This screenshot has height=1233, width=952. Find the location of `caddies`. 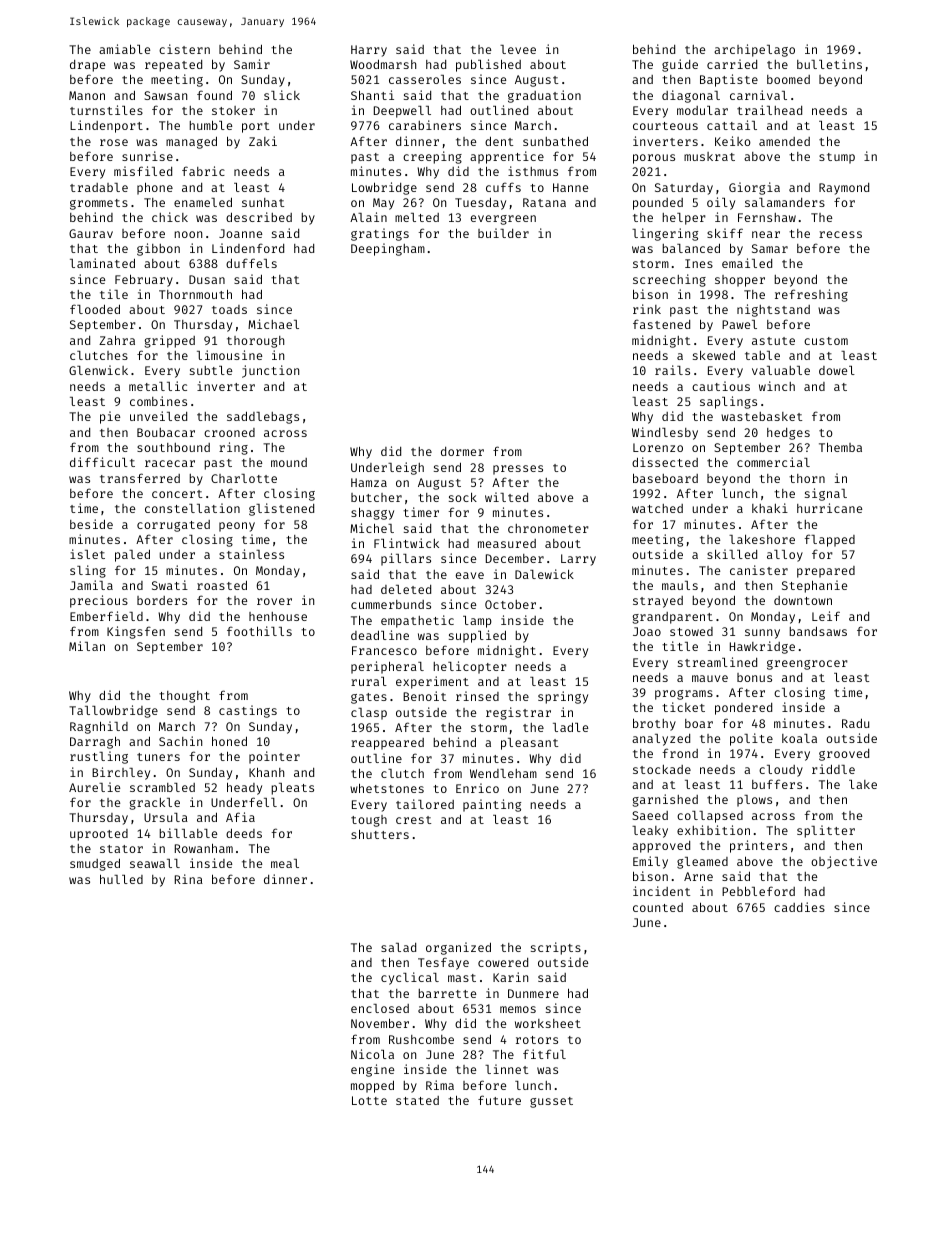

caddies is located at coordinates (799, 907).
